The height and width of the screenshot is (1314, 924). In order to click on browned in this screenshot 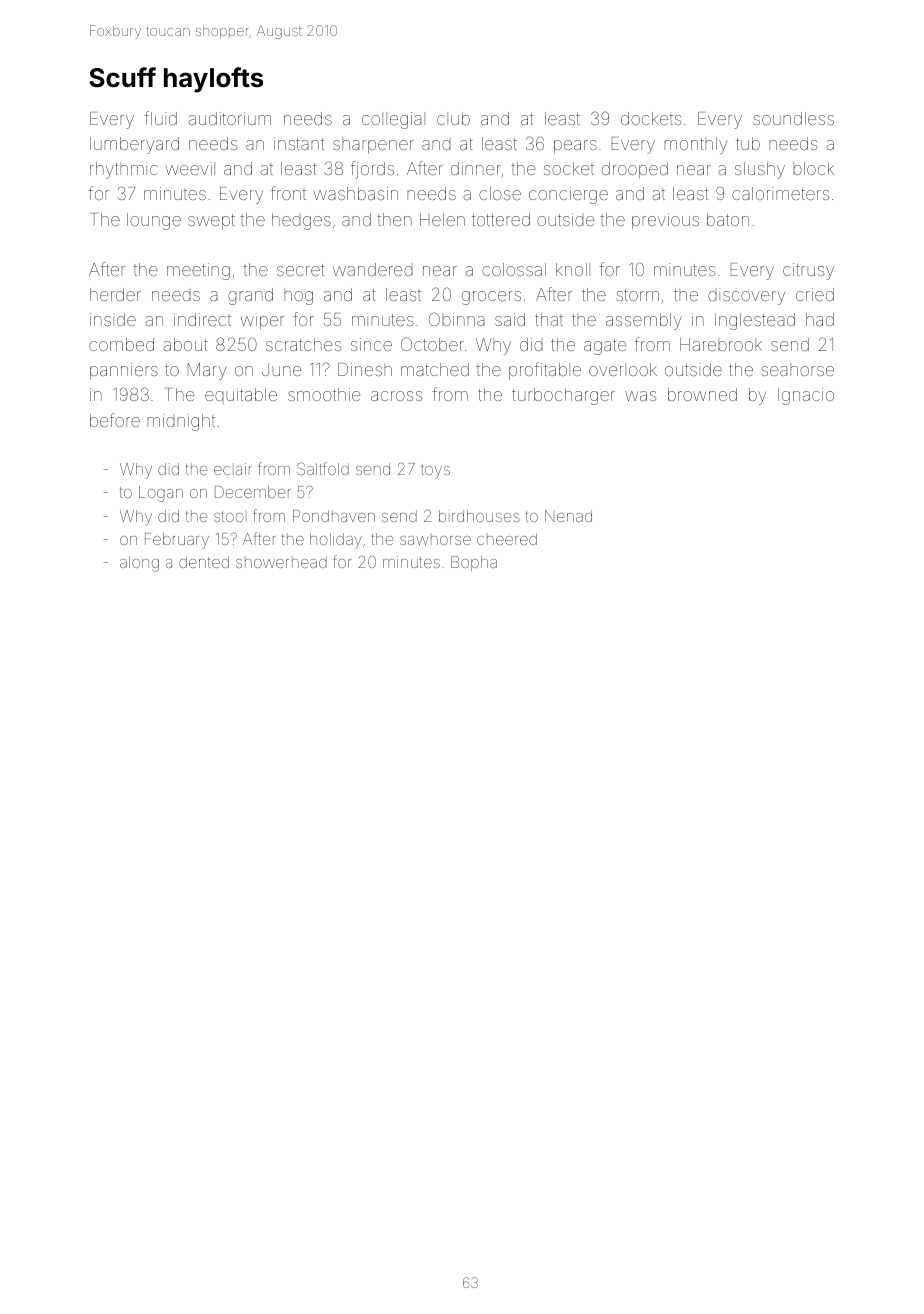, I will do `click(702, 394)`.
